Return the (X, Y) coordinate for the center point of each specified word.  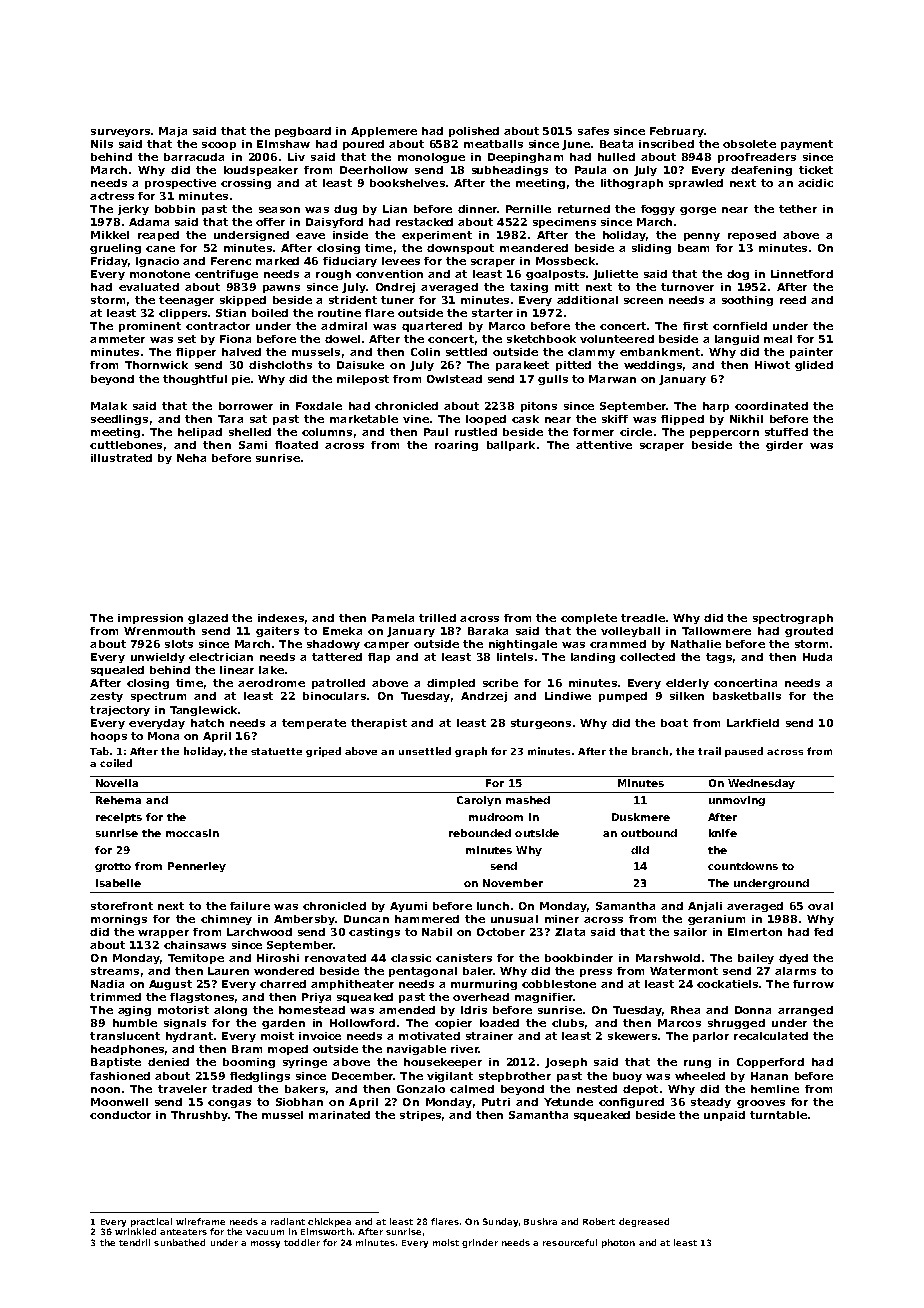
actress (112, 196)
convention (389, 274)
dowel (342, 339)
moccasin (192, 833)
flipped (682, 420)
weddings (653, 366)
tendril (134, 1242)
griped (323, 752)
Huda (817, 657)
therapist (379, 724)
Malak (109, 406)
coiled (116, 763)
